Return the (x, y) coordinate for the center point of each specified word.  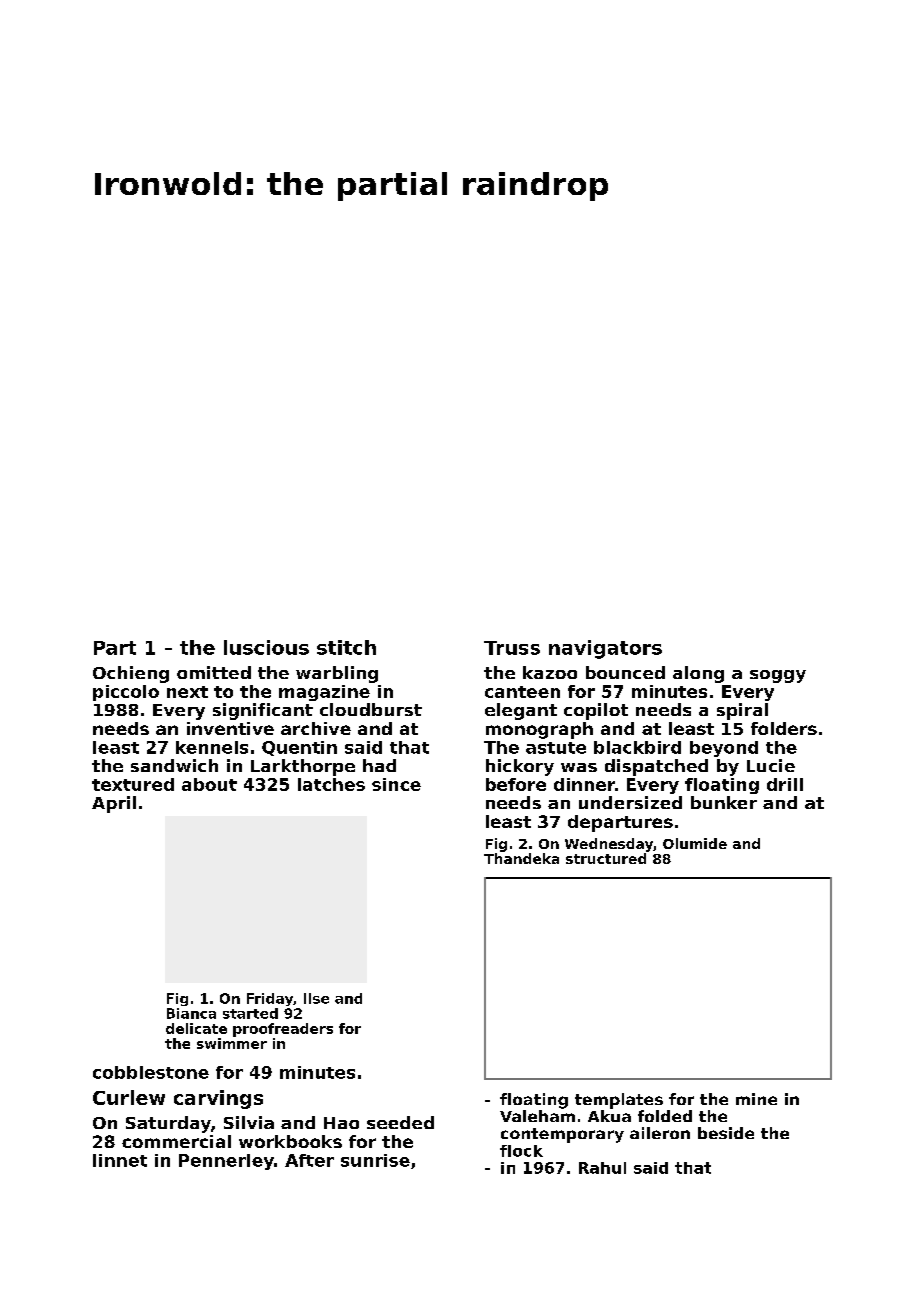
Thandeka (521, 858)
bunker (724, 802)
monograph (539, 730)
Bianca (191, 1013)
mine (756, 1099)
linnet (120, 1160)
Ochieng (131, 674)
